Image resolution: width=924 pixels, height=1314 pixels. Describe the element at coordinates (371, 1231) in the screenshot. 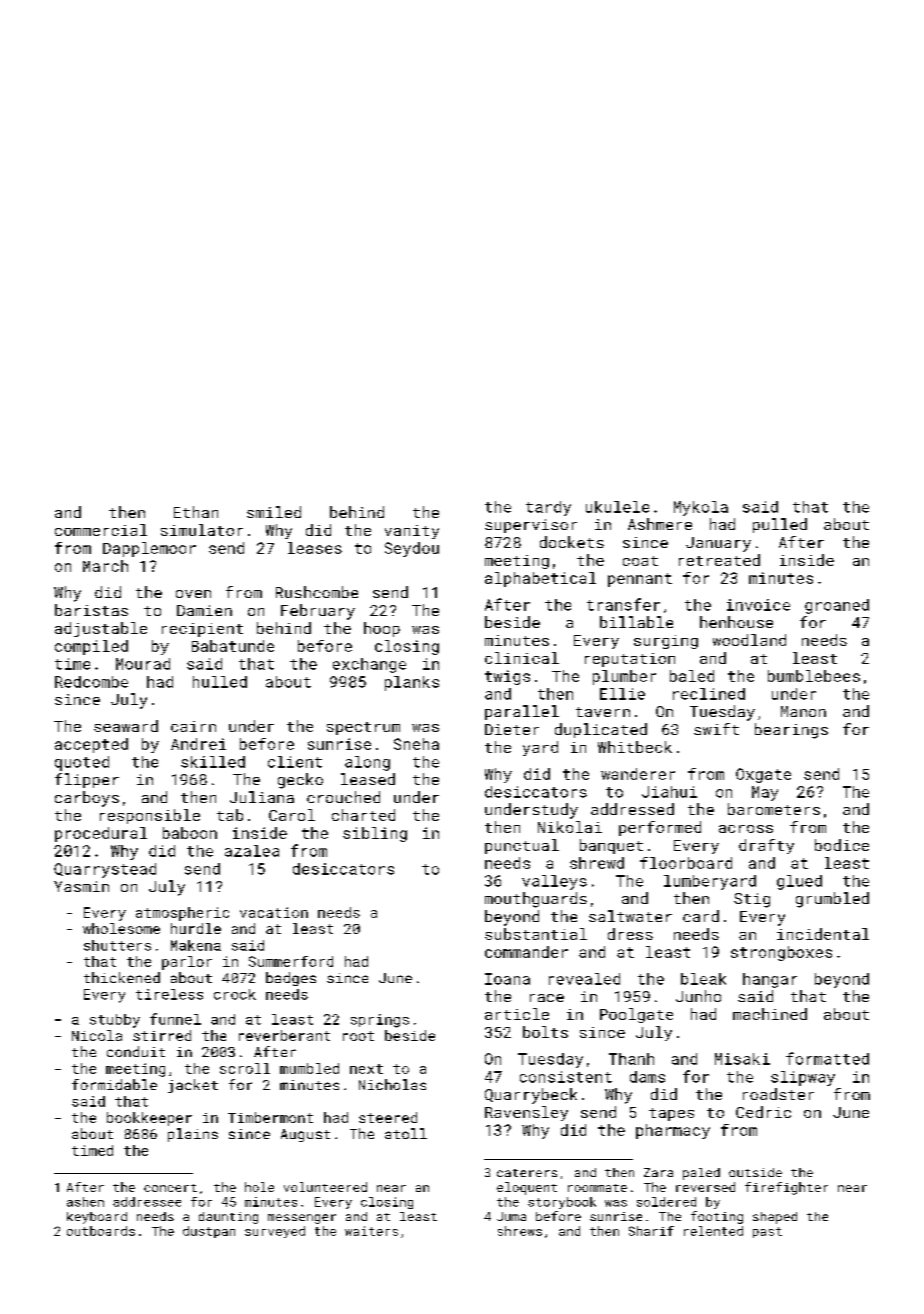

I see `waiters` at that location.
